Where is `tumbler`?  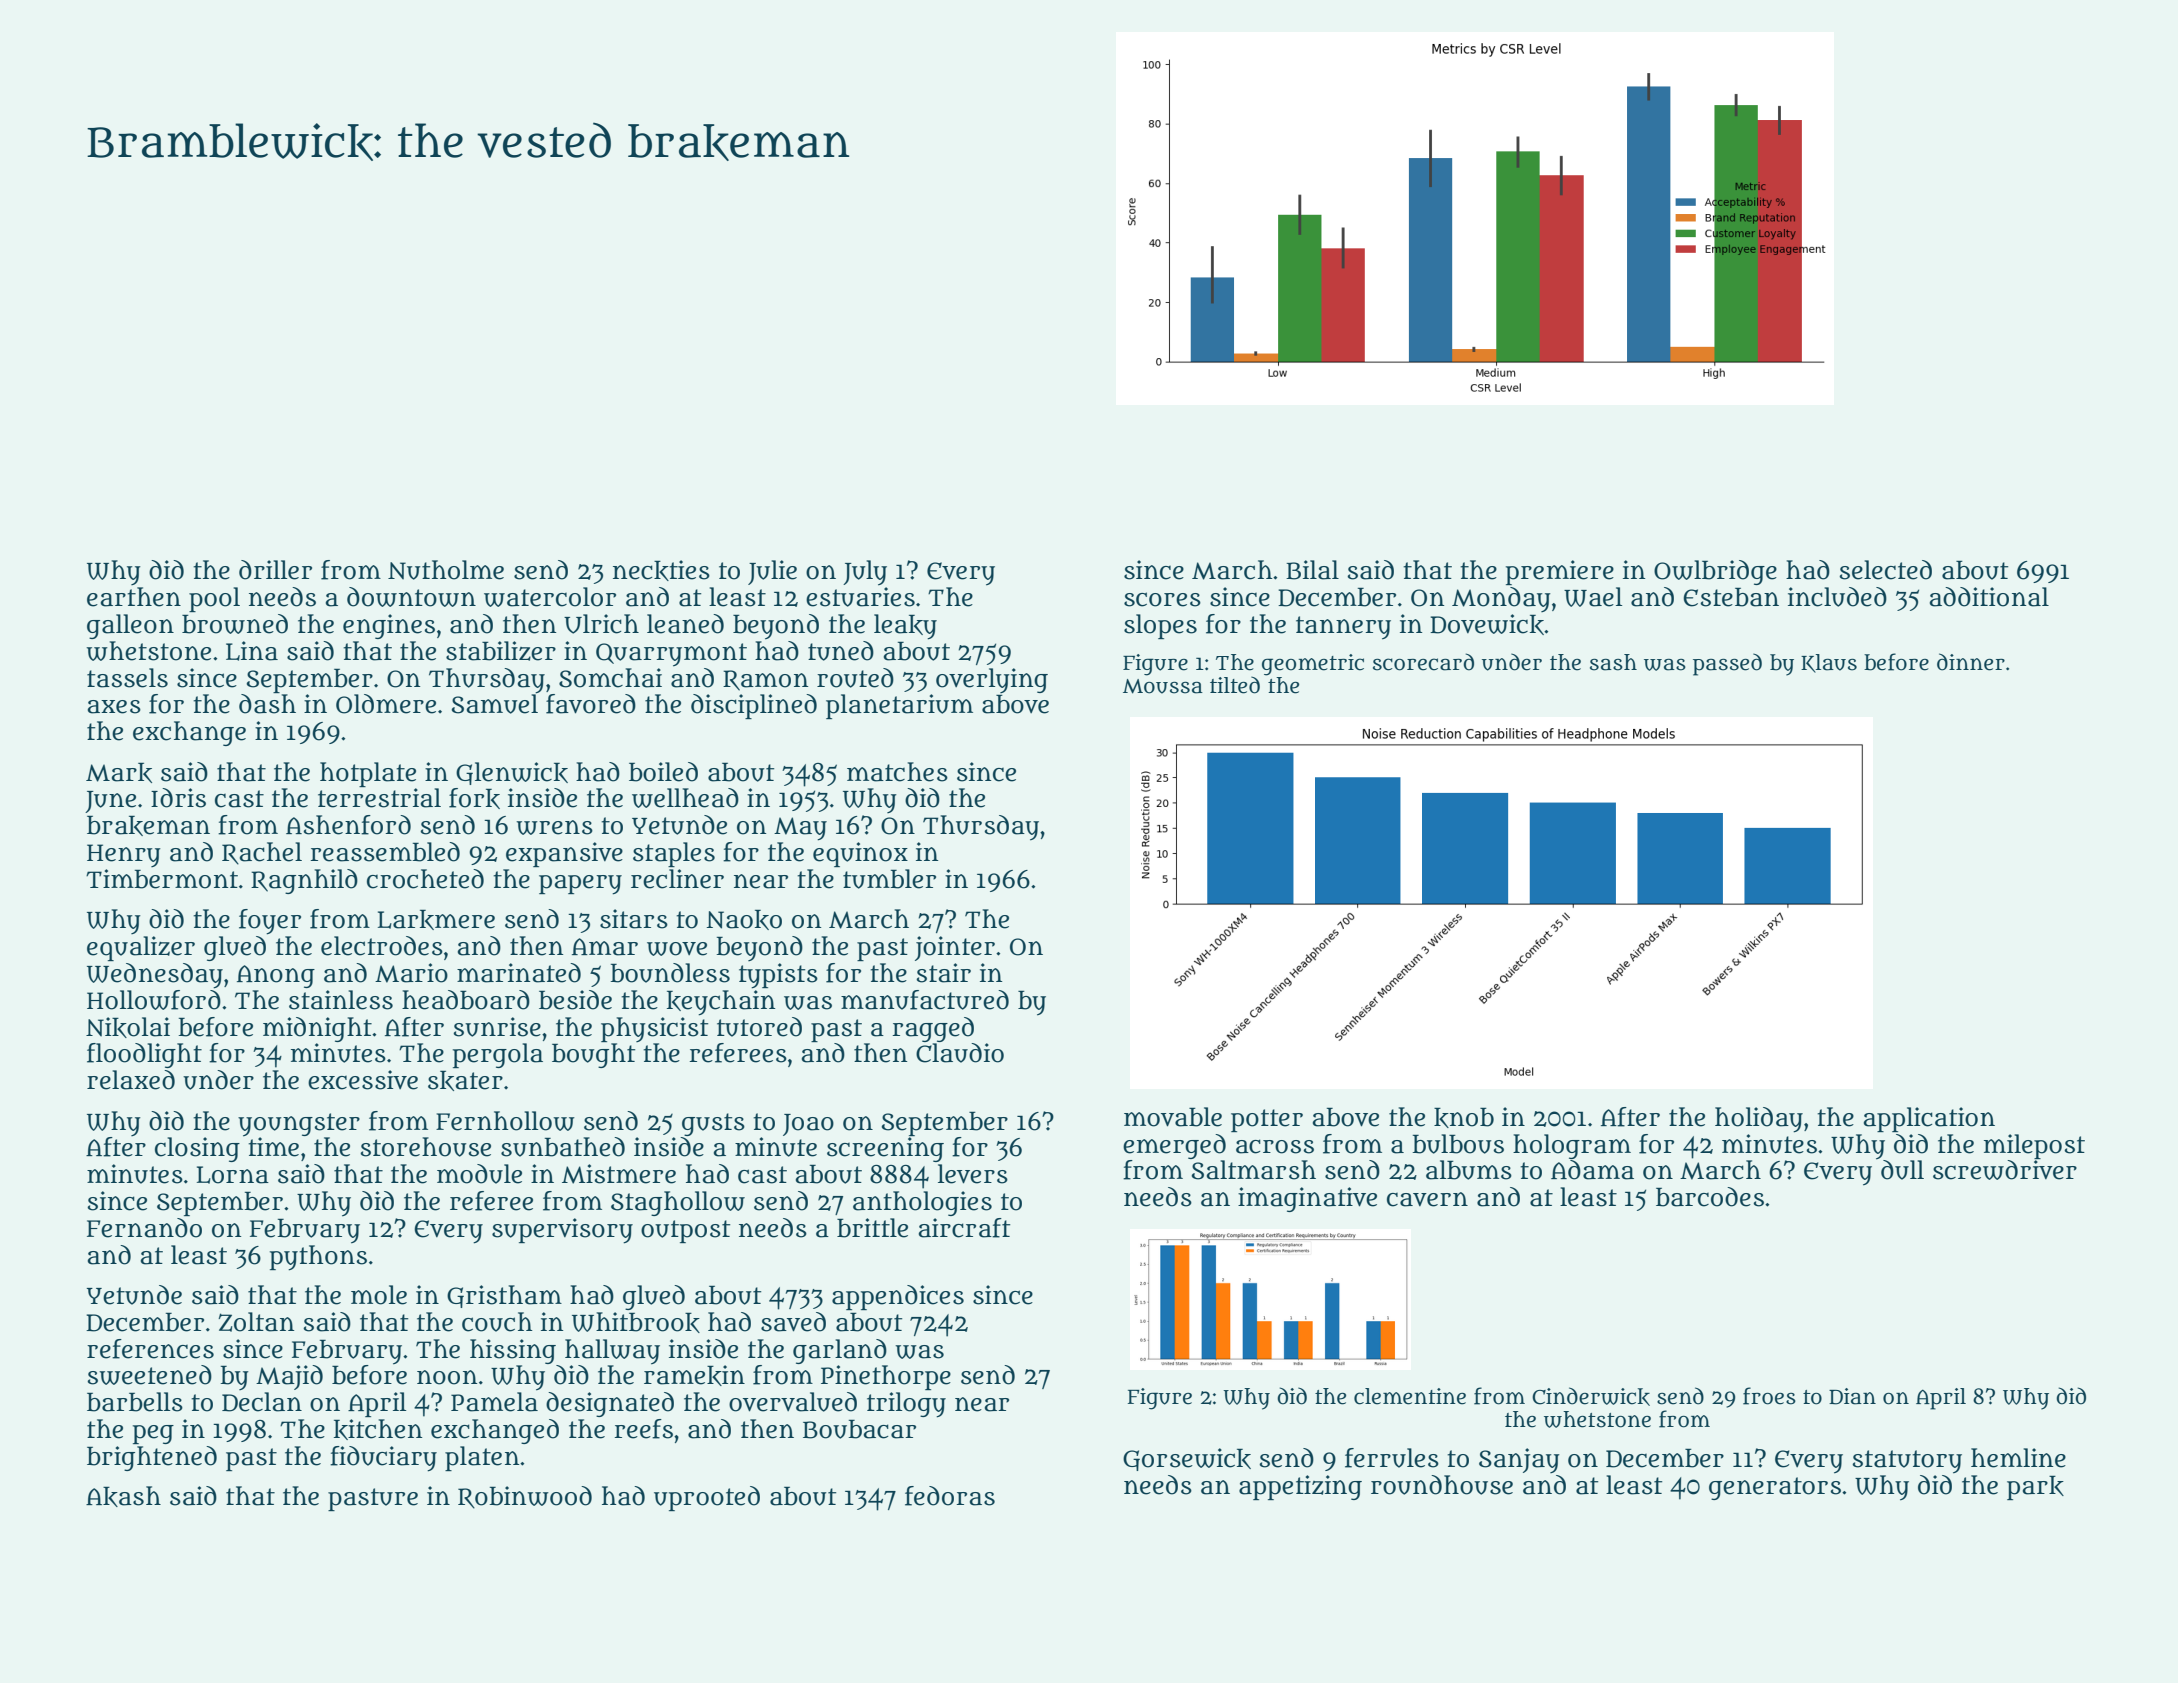
tumbler is located at coordinates (889, 879).
